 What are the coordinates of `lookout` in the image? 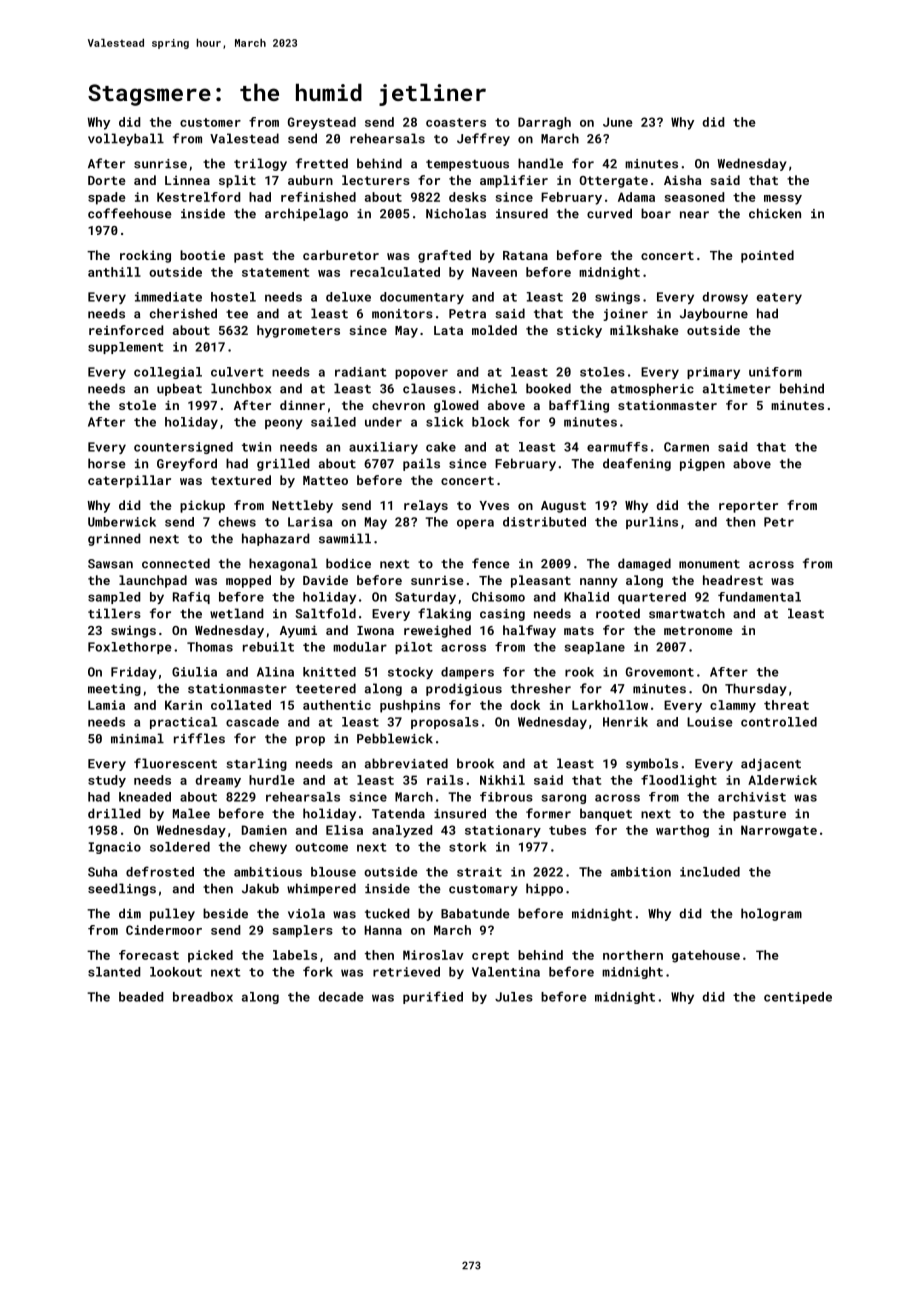 It's located at (176, 972).
